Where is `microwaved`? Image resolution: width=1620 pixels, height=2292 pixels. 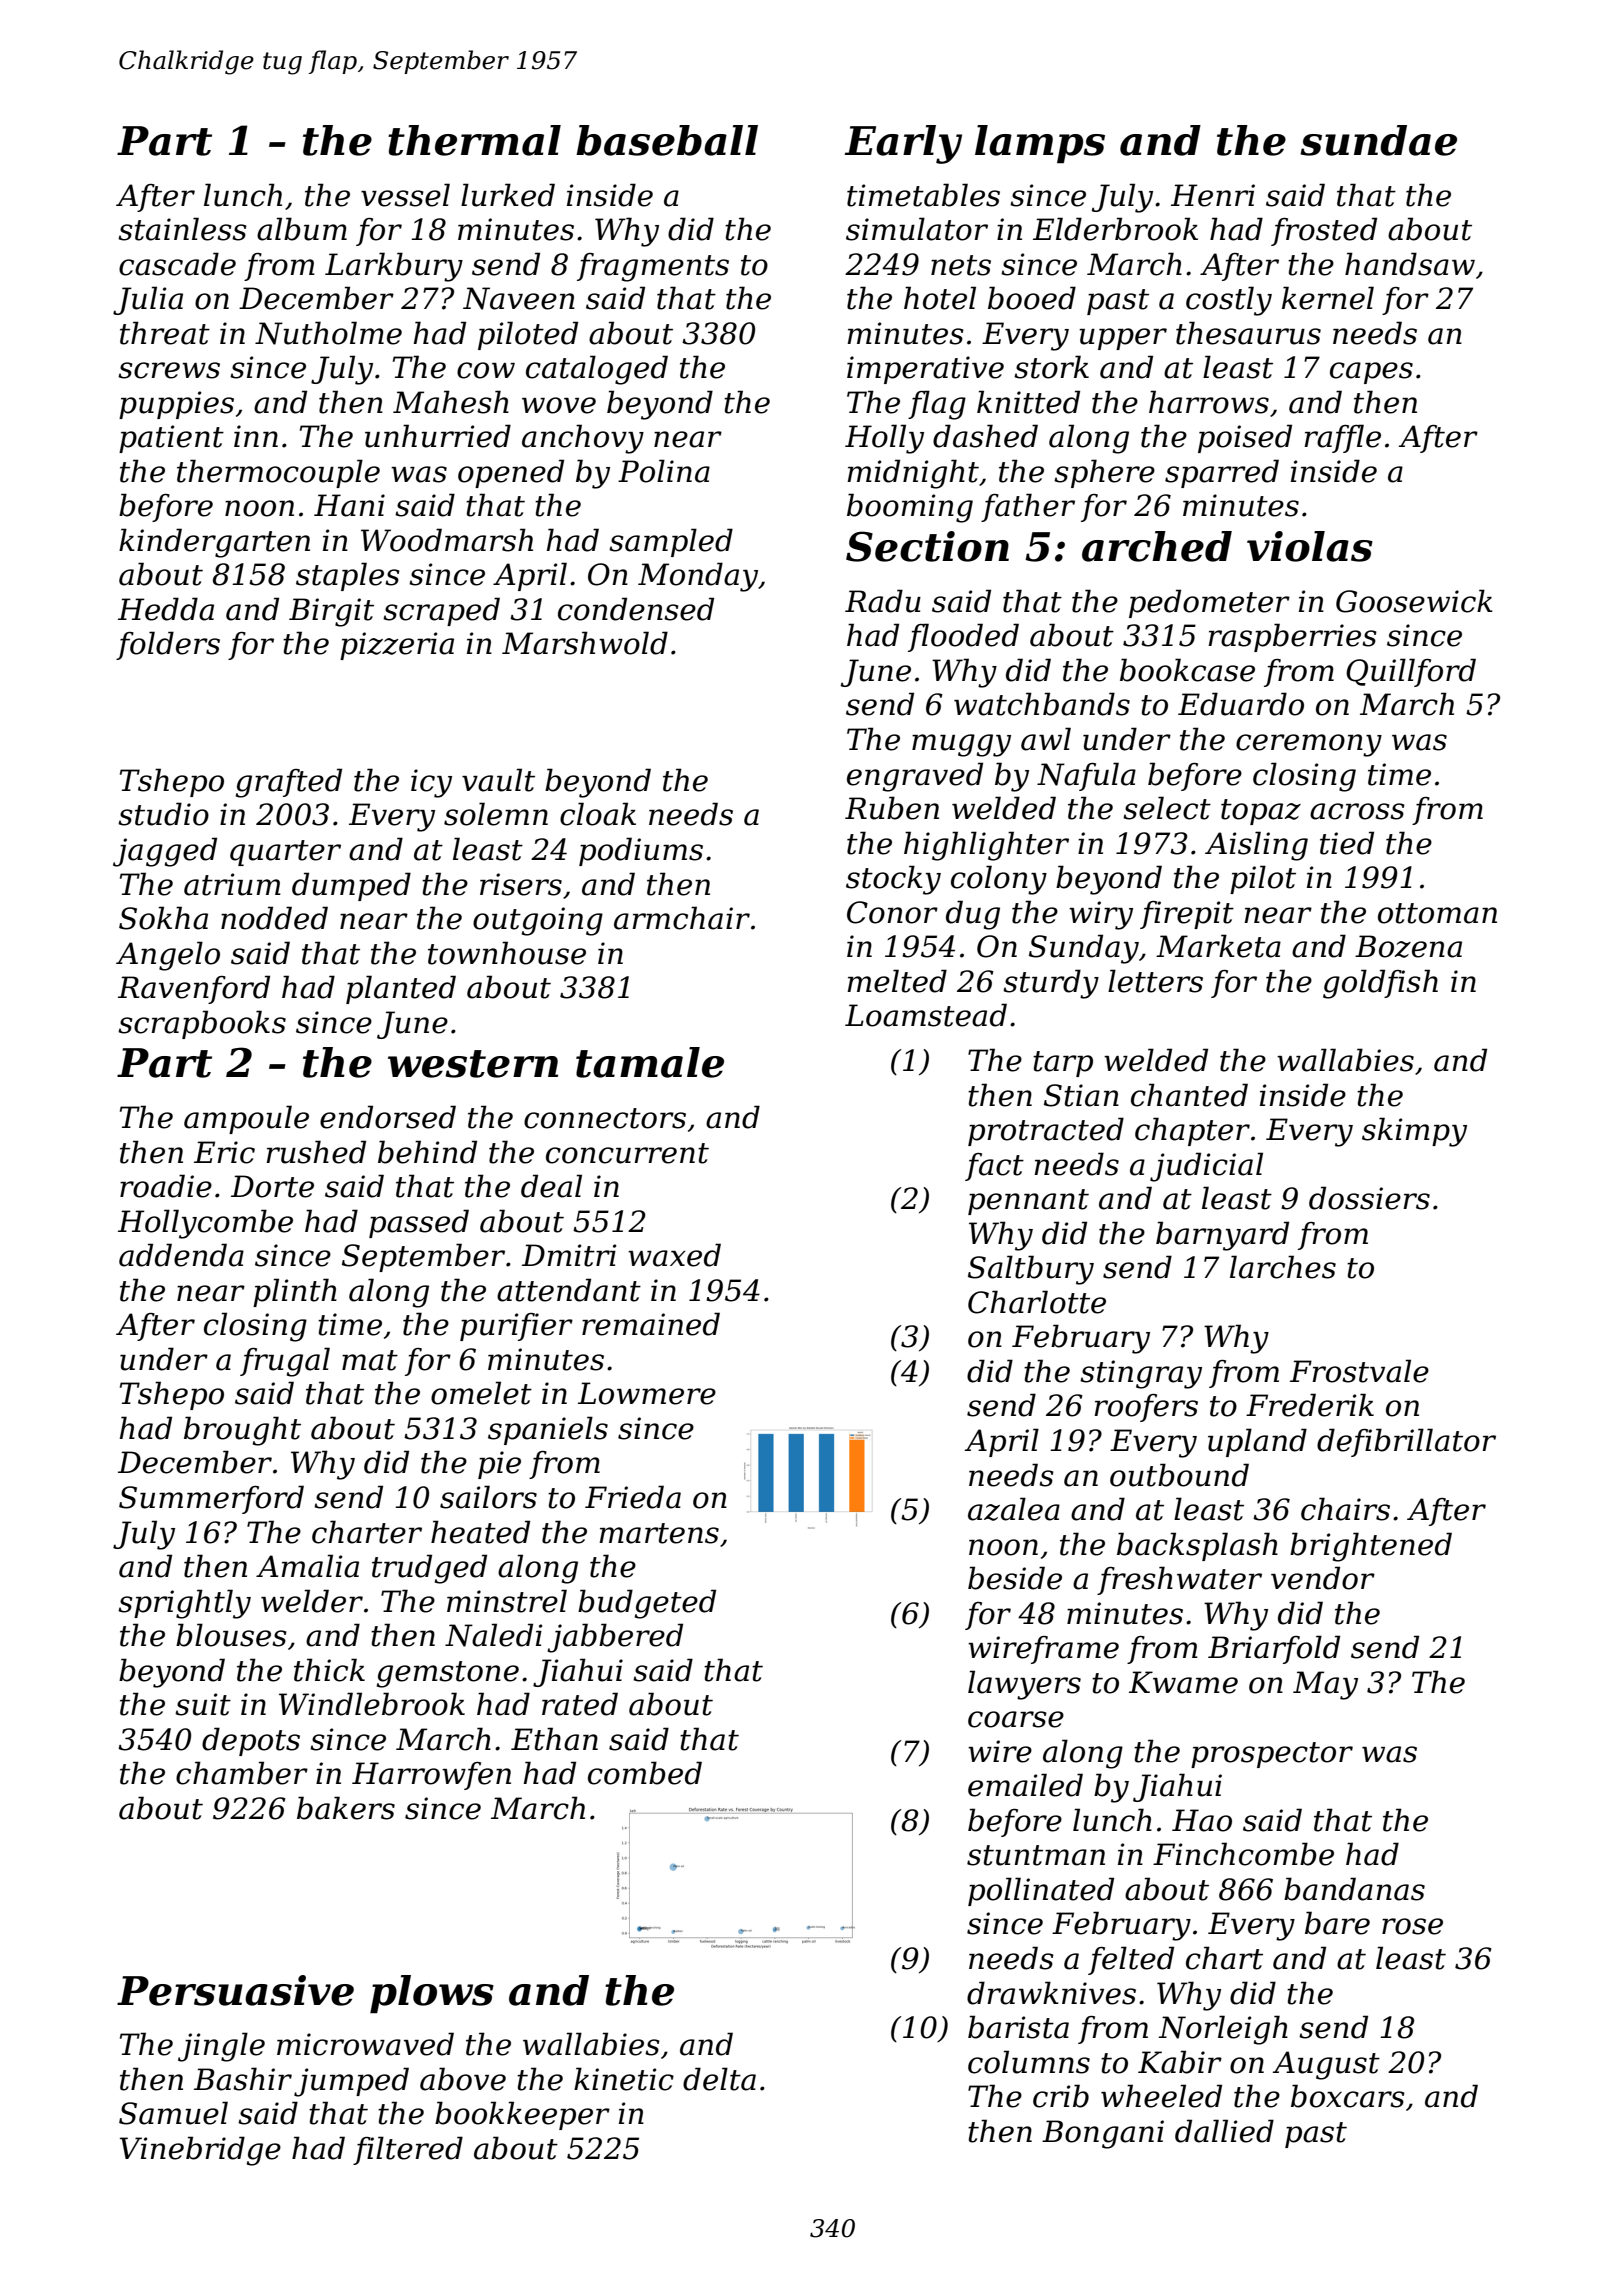
microwaved is located at coordinates (365, 2044).
